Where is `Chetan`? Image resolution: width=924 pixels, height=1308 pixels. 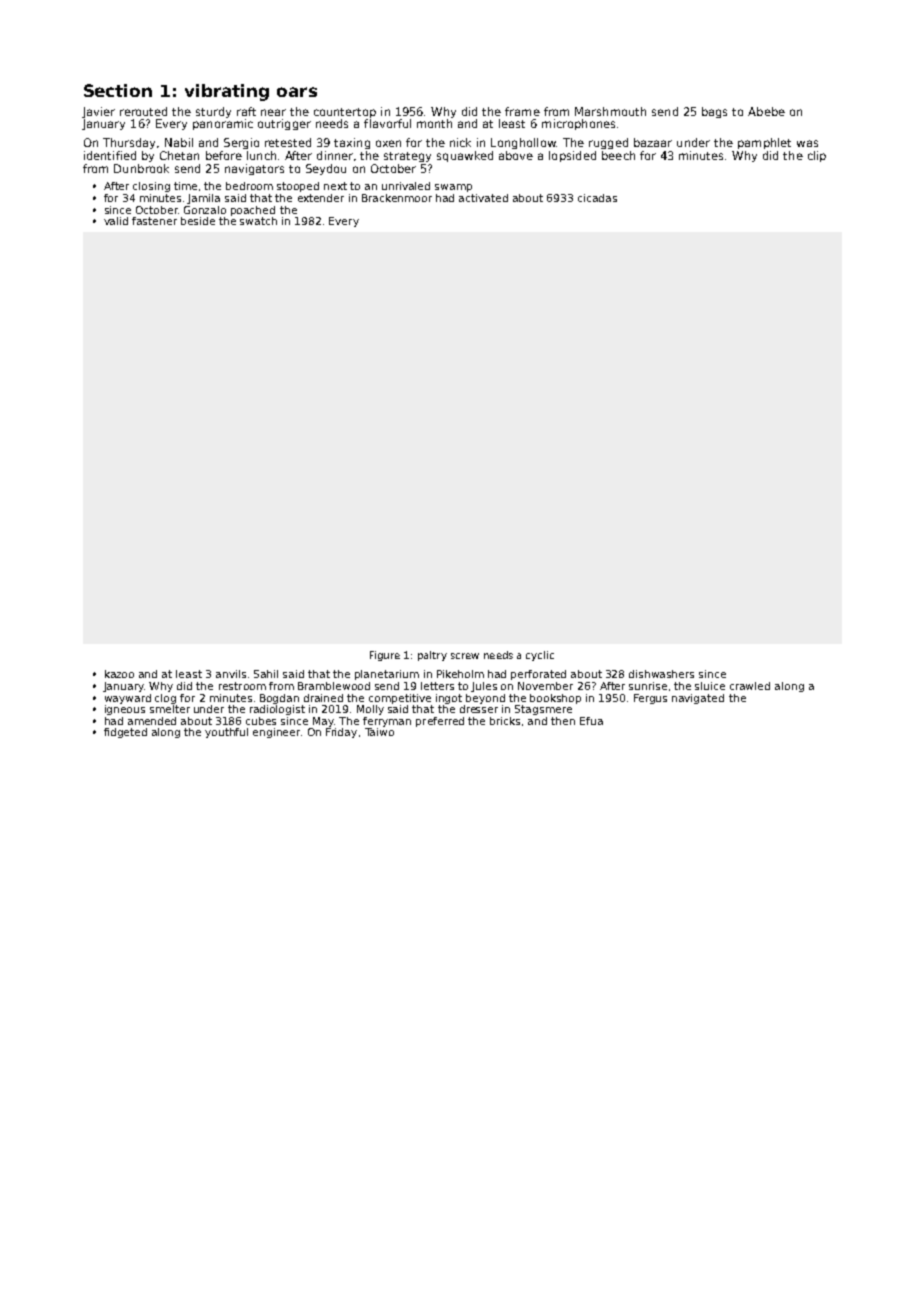 Chetan is located at coordinates (179, 155).
